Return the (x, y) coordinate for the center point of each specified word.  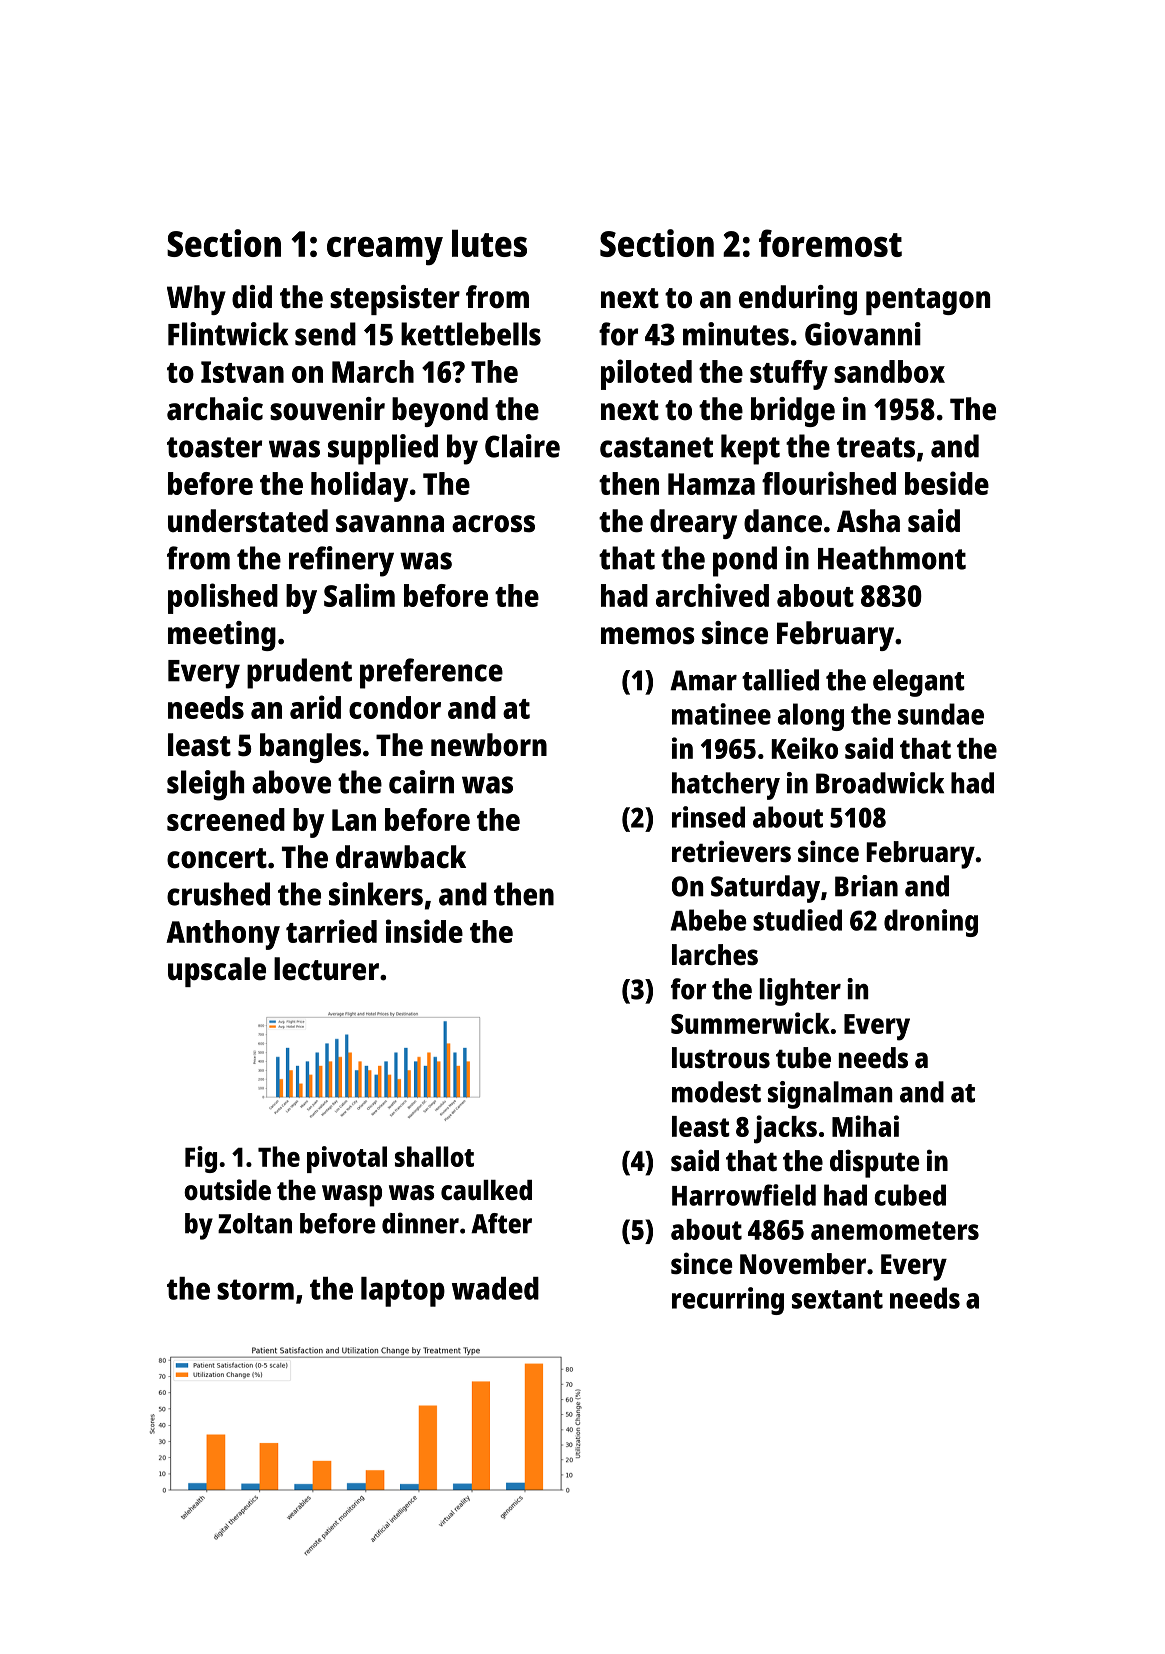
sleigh (205, 785)
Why (196, 300)
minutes (736, 334)
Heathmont (892, 558)
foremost (830, 243)
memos (648, 636)
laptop (403, 1292)
